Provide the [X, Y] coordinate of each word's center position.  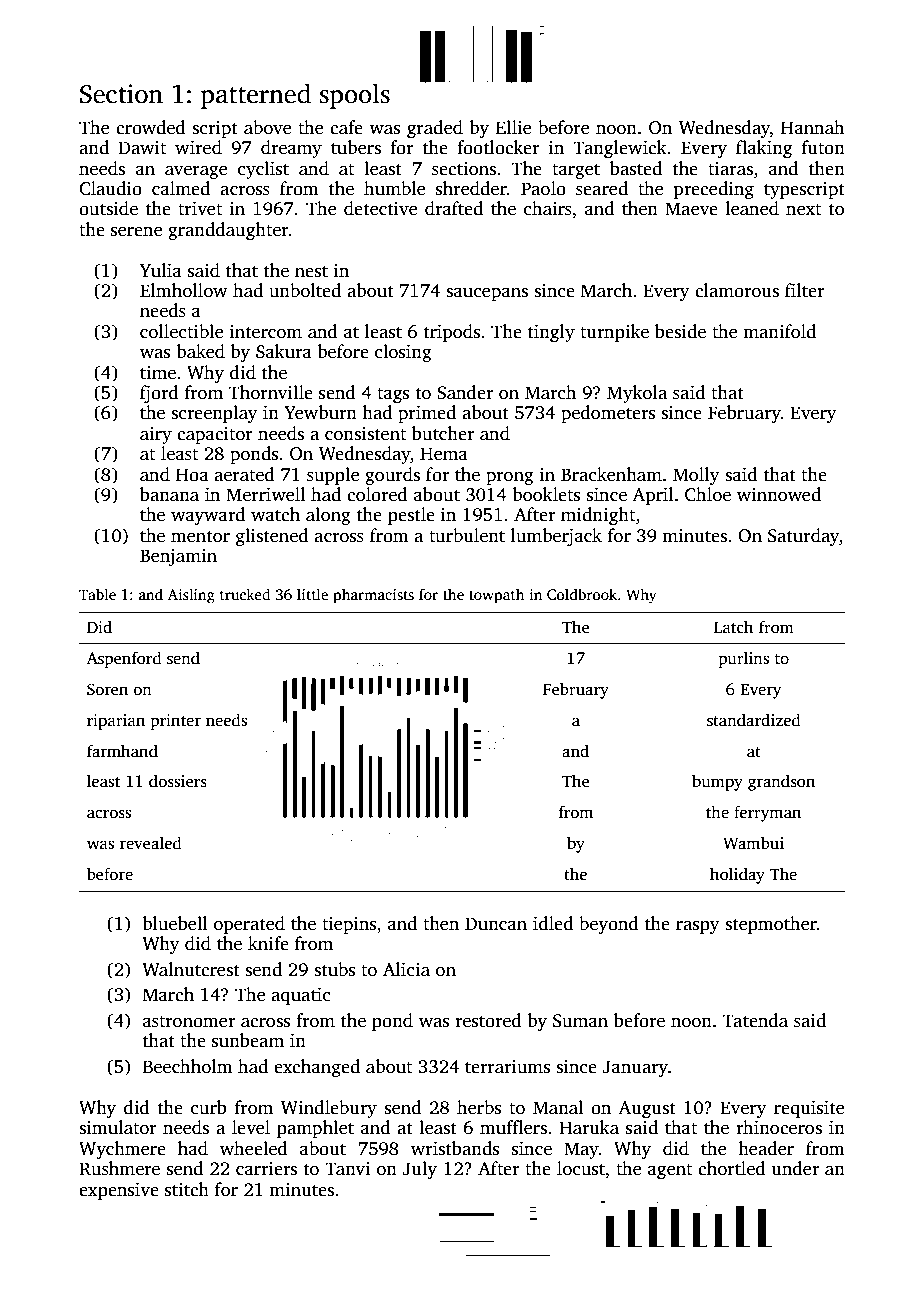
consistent [365, 434]
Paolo [543, 188]
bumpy [717, 782]
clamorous [737, 290]
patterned [256, 96]
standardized [754, 720]
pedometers [608, 414]
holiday [737, 875]
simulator [118, 1127]
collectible [181, 331]
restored [488, 1020]
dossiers [178, 781]
